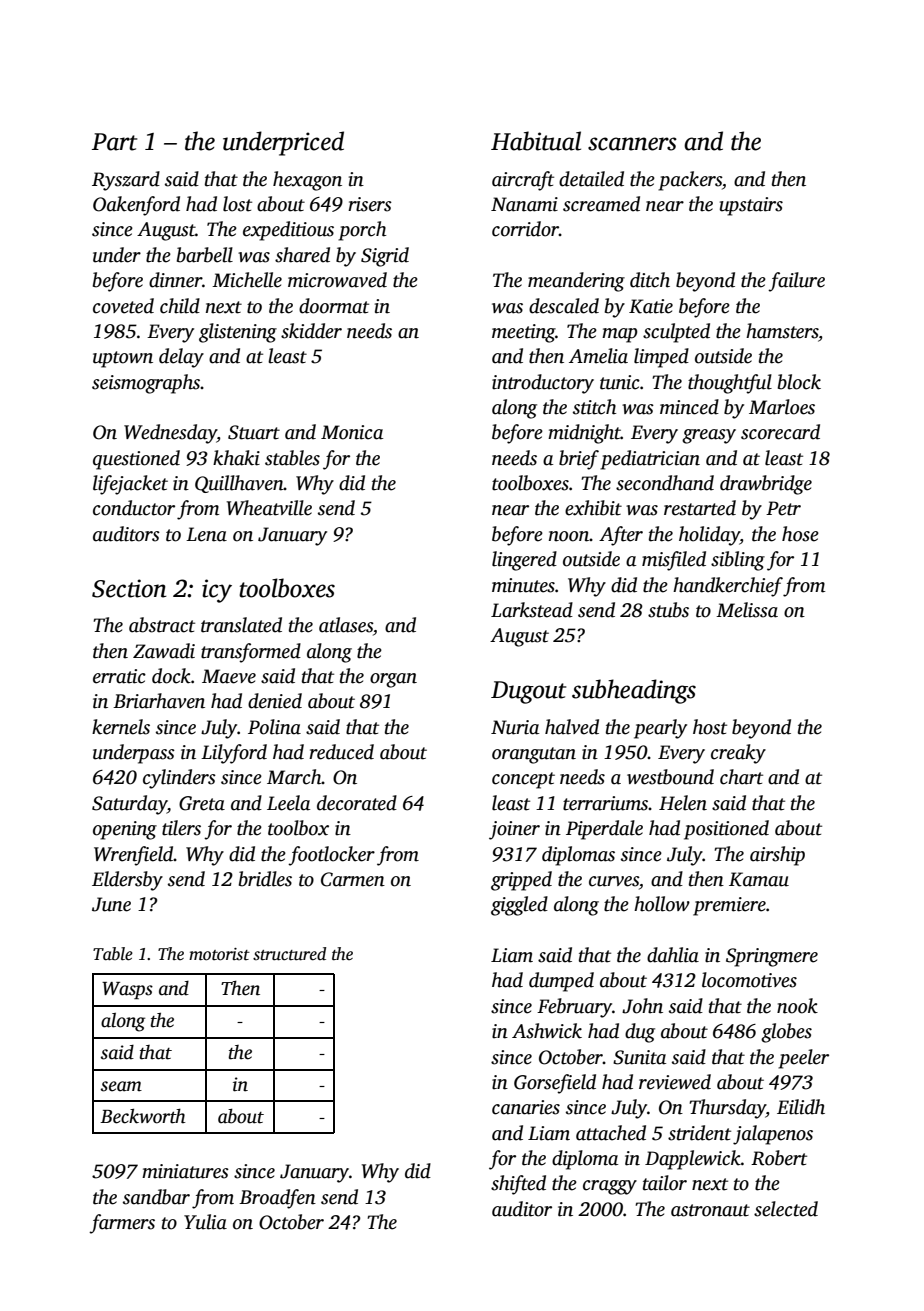 The height and width of the page is (1311, 924). I want to click on dinner, so click(175, 280).
